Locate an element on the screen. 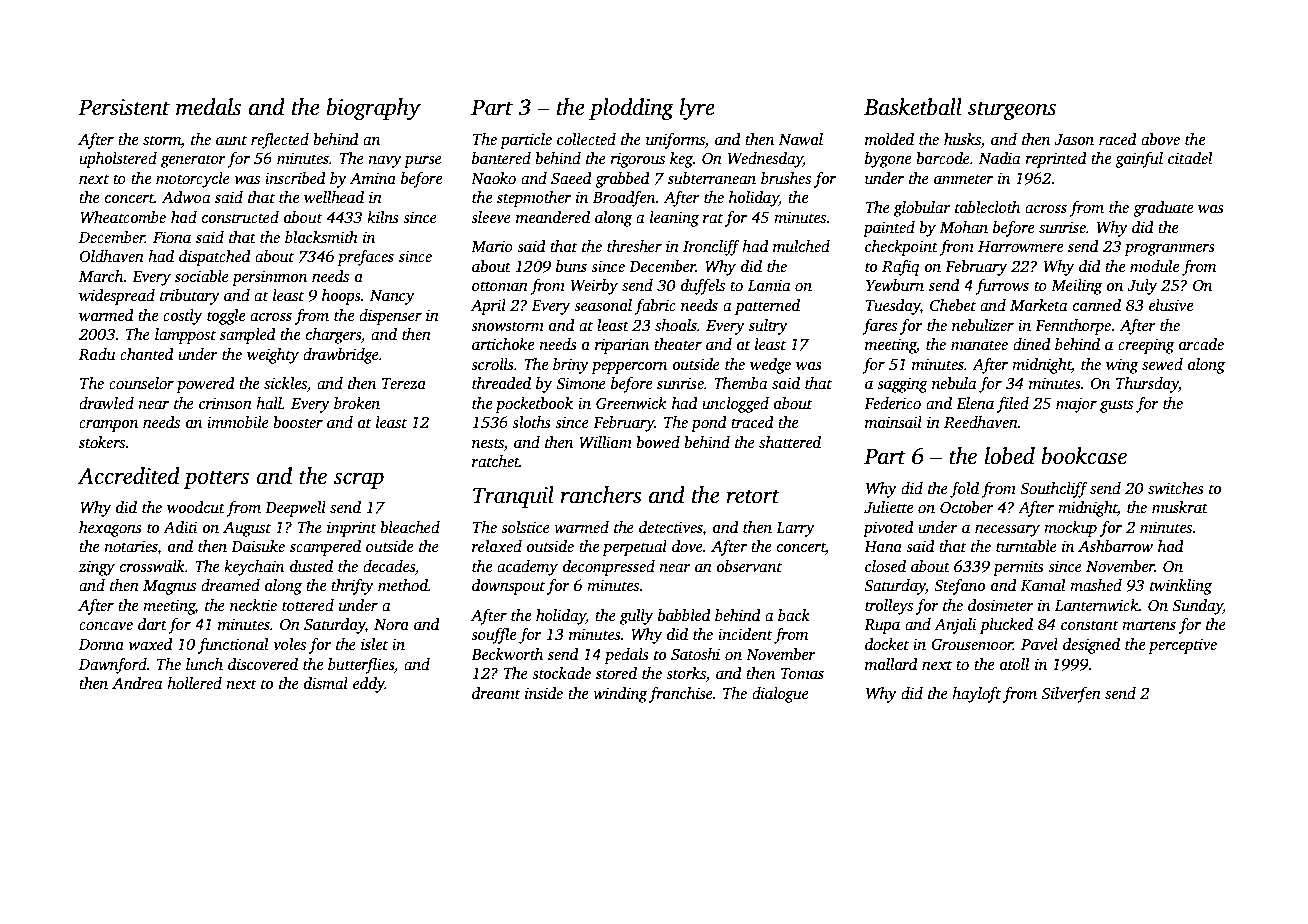 This screenshot has height=924, width=1308. programmers is located at coordinates (1169, 250).
